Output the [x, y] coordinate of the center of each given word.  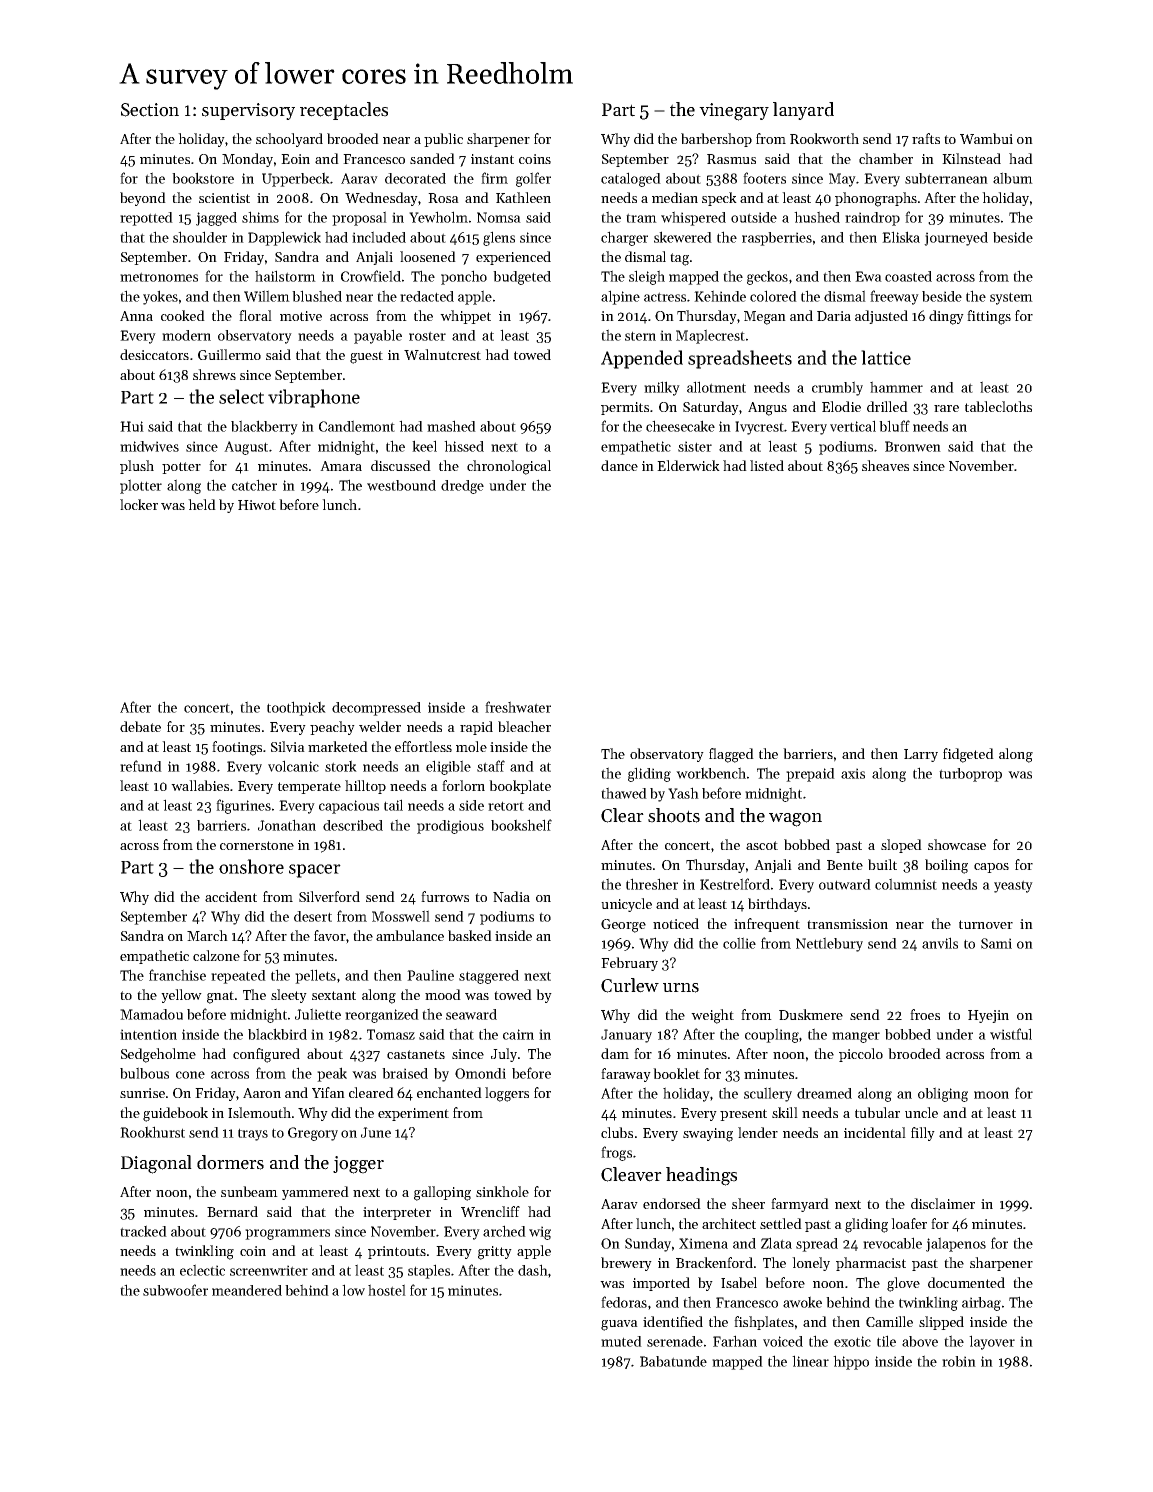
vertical [853, 426]
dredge [462, 487]
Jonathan [287, 825]
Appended [642, 359]
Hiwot [257, 505]
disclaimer [943, 1203]
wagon [795, 820]
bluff [894, 426]
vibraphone [314, 398]
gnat [220, 997]
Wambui [986, 138]
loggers [507, 1094]
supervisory [248, 111]
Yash [683, 793]
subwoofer [175, 1290]
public [443, 140]
